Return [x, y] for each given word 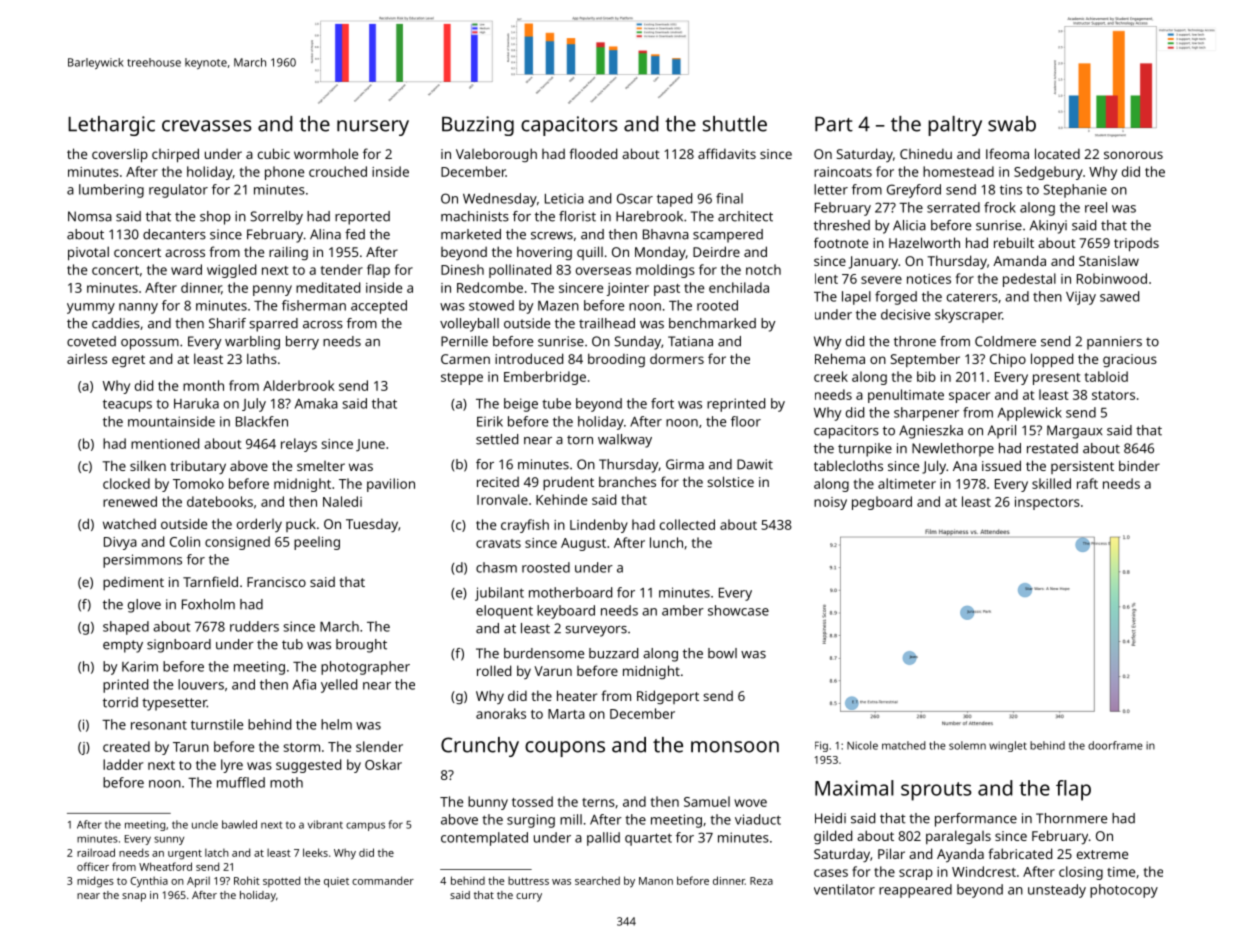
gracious [1130, 360]
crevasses [207, 126]
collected [687, 524]
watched [129, 524]
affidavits [727, 153]
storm [301, 747]
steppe [462, 379]
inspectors [1047, 503]
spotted [281, 881]
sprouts [936, 791]
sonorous [1133, 155]
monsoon [735, 747]
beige [521, 405]
